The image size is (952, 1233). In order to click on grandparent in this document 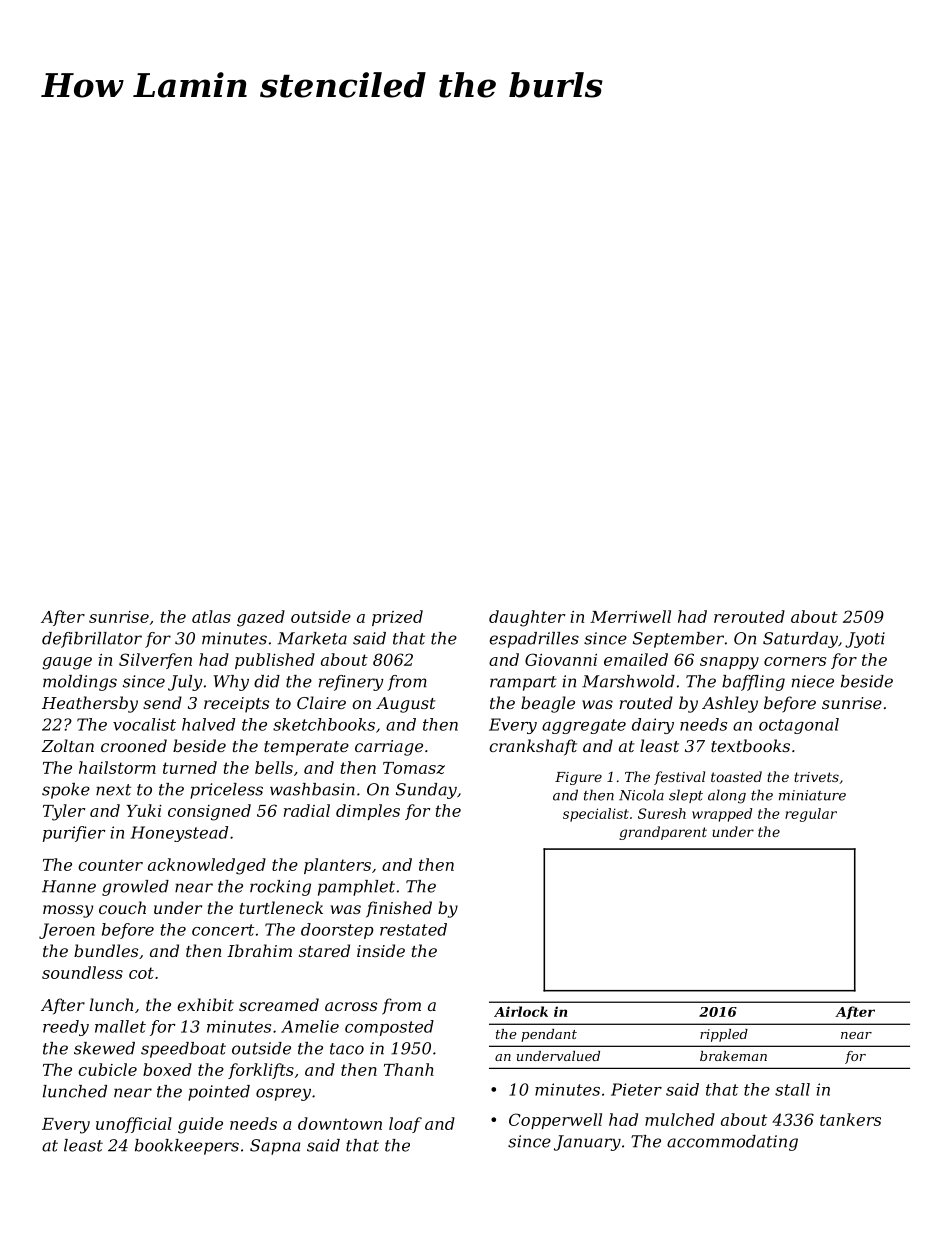, I will do `click(663, 833)`.
